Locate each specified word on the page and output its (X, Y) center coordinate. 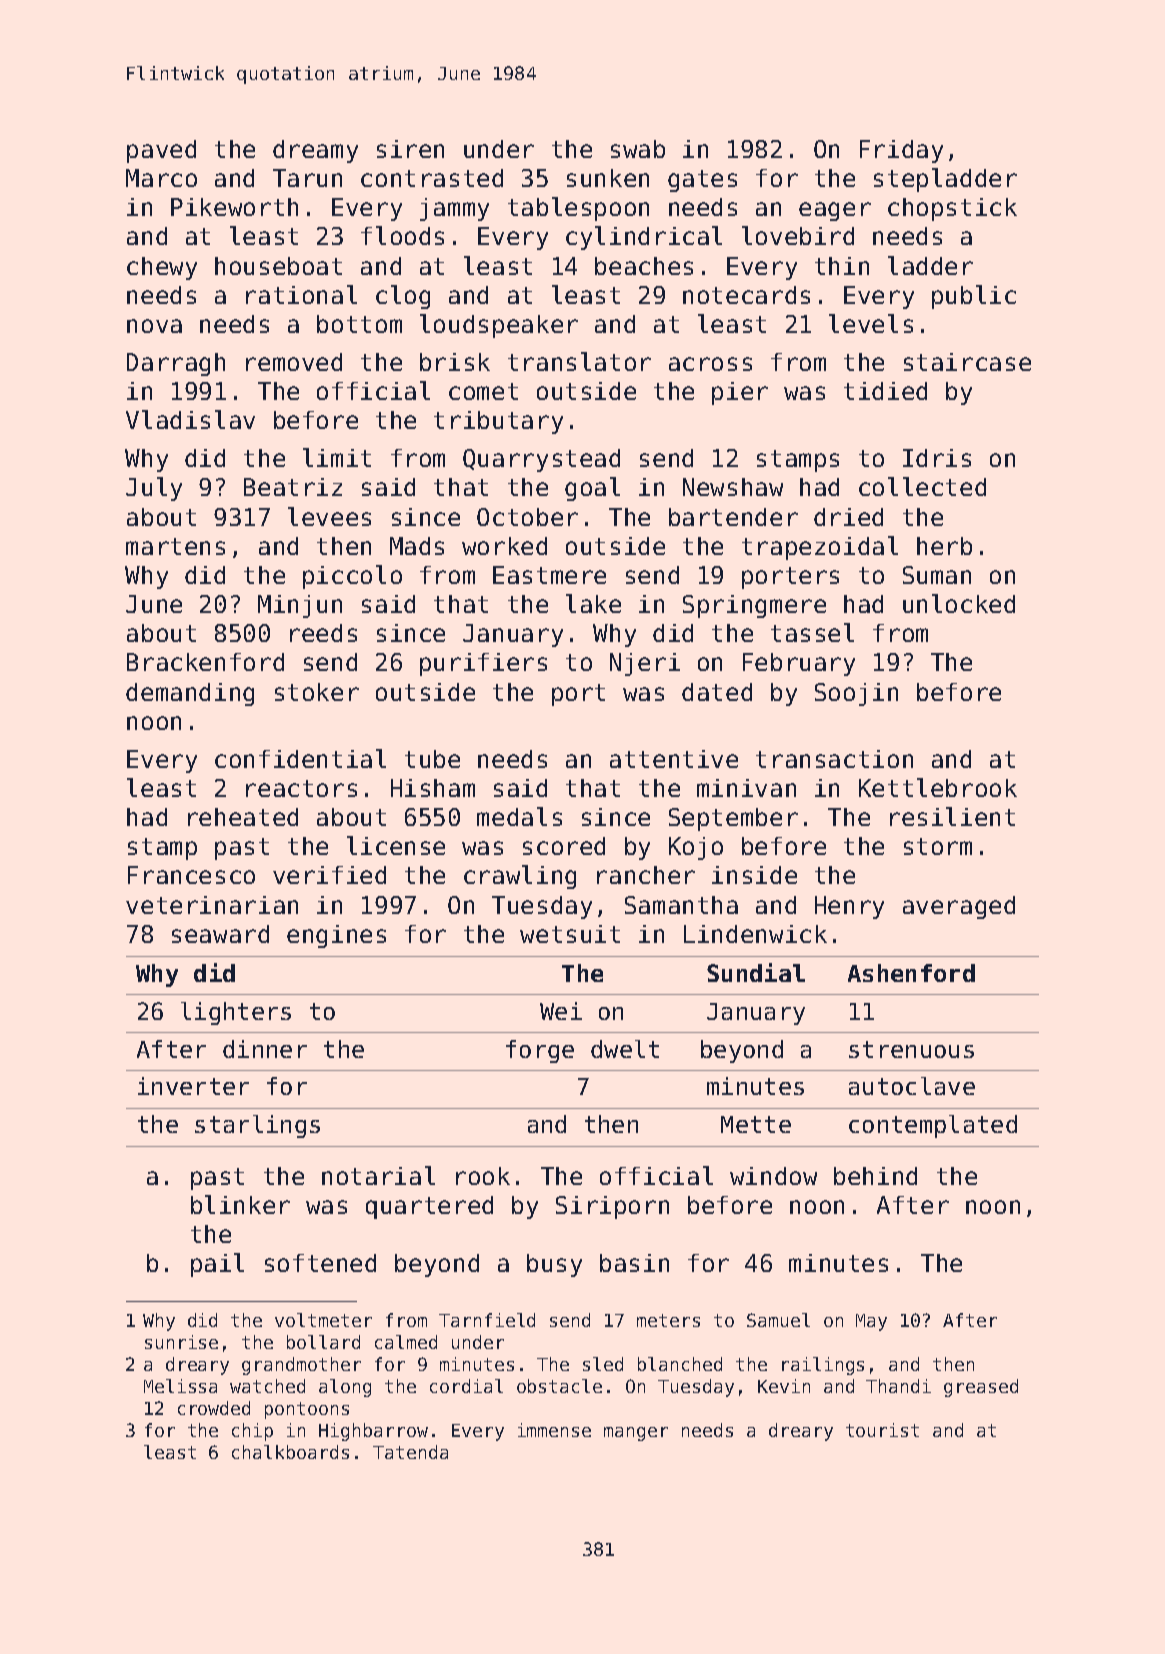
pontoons (307, 1410)
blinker (240, 1204)
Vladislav (190, 419)
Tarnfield (487, 1320)
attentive (674, 759)
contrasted (432, 178)
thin (842, 266)
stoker (317, 692)
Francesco (191, 875)
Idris (937, 458)
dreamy (315, 151)
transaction (834, 759)
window (773, 1176)
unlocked (959, 603)
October (527, 517)
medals (519, 816)
